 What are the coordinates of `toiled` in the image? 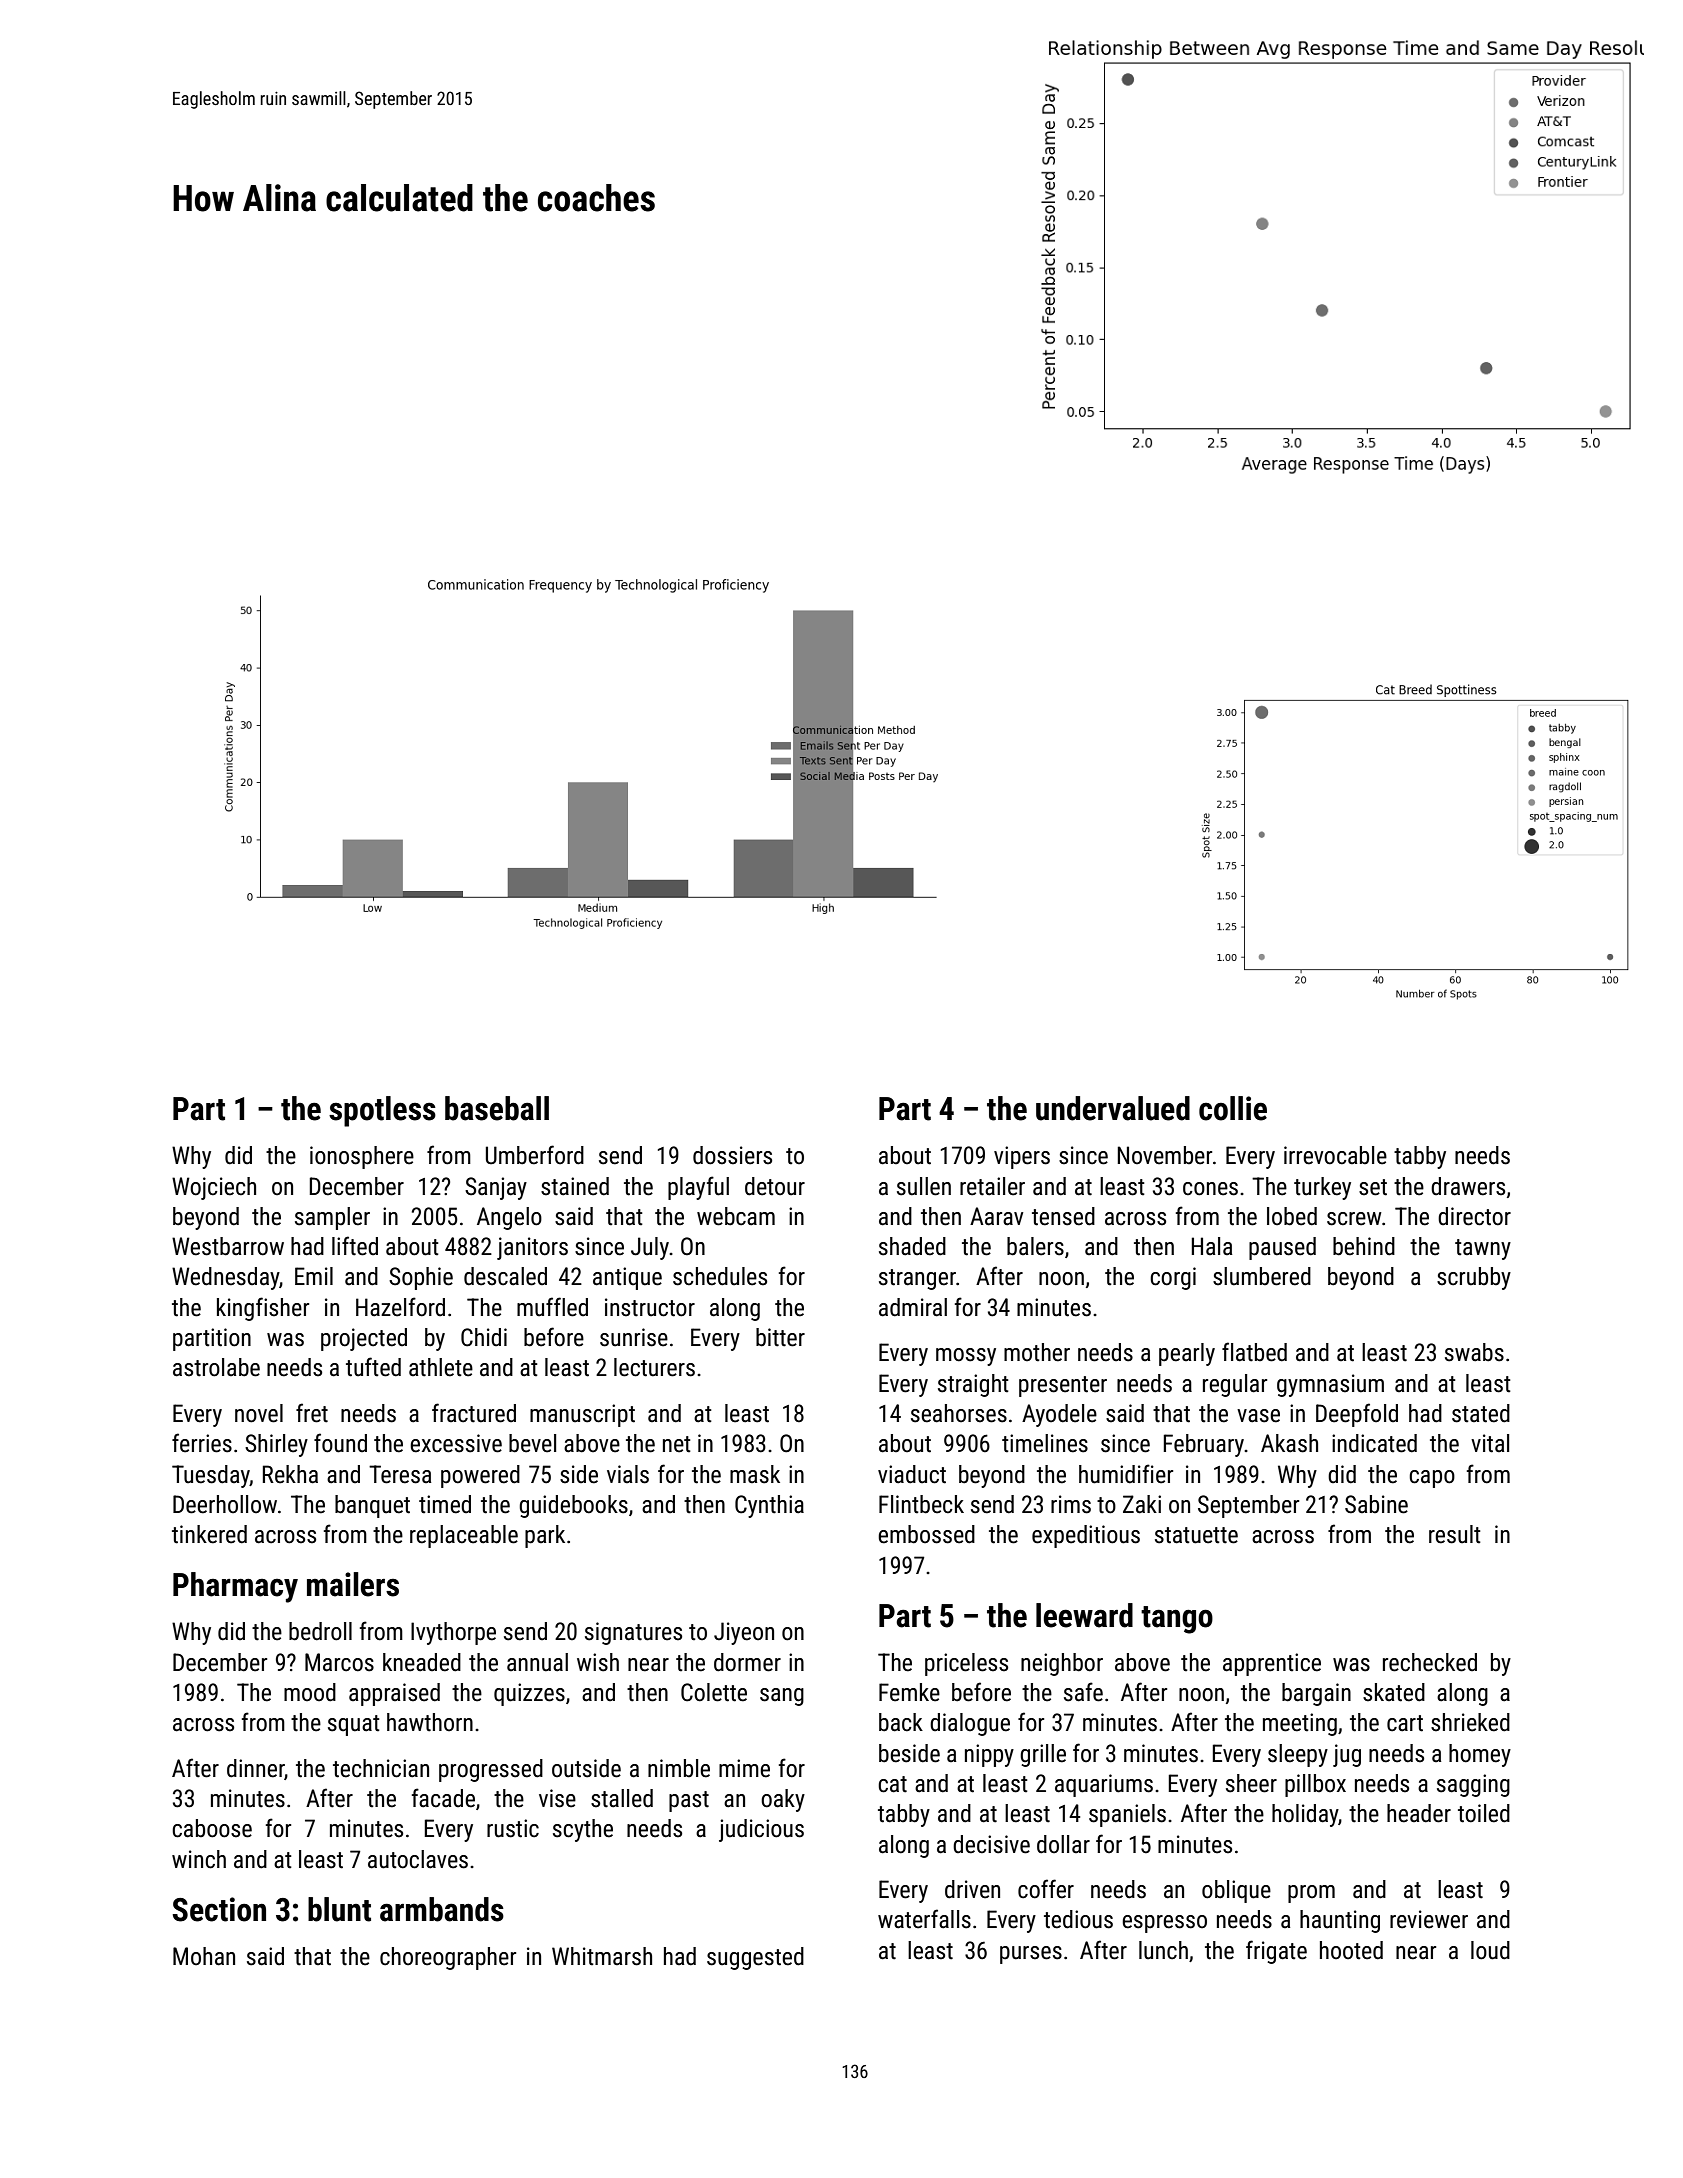 It's located at (1484, 1813).
